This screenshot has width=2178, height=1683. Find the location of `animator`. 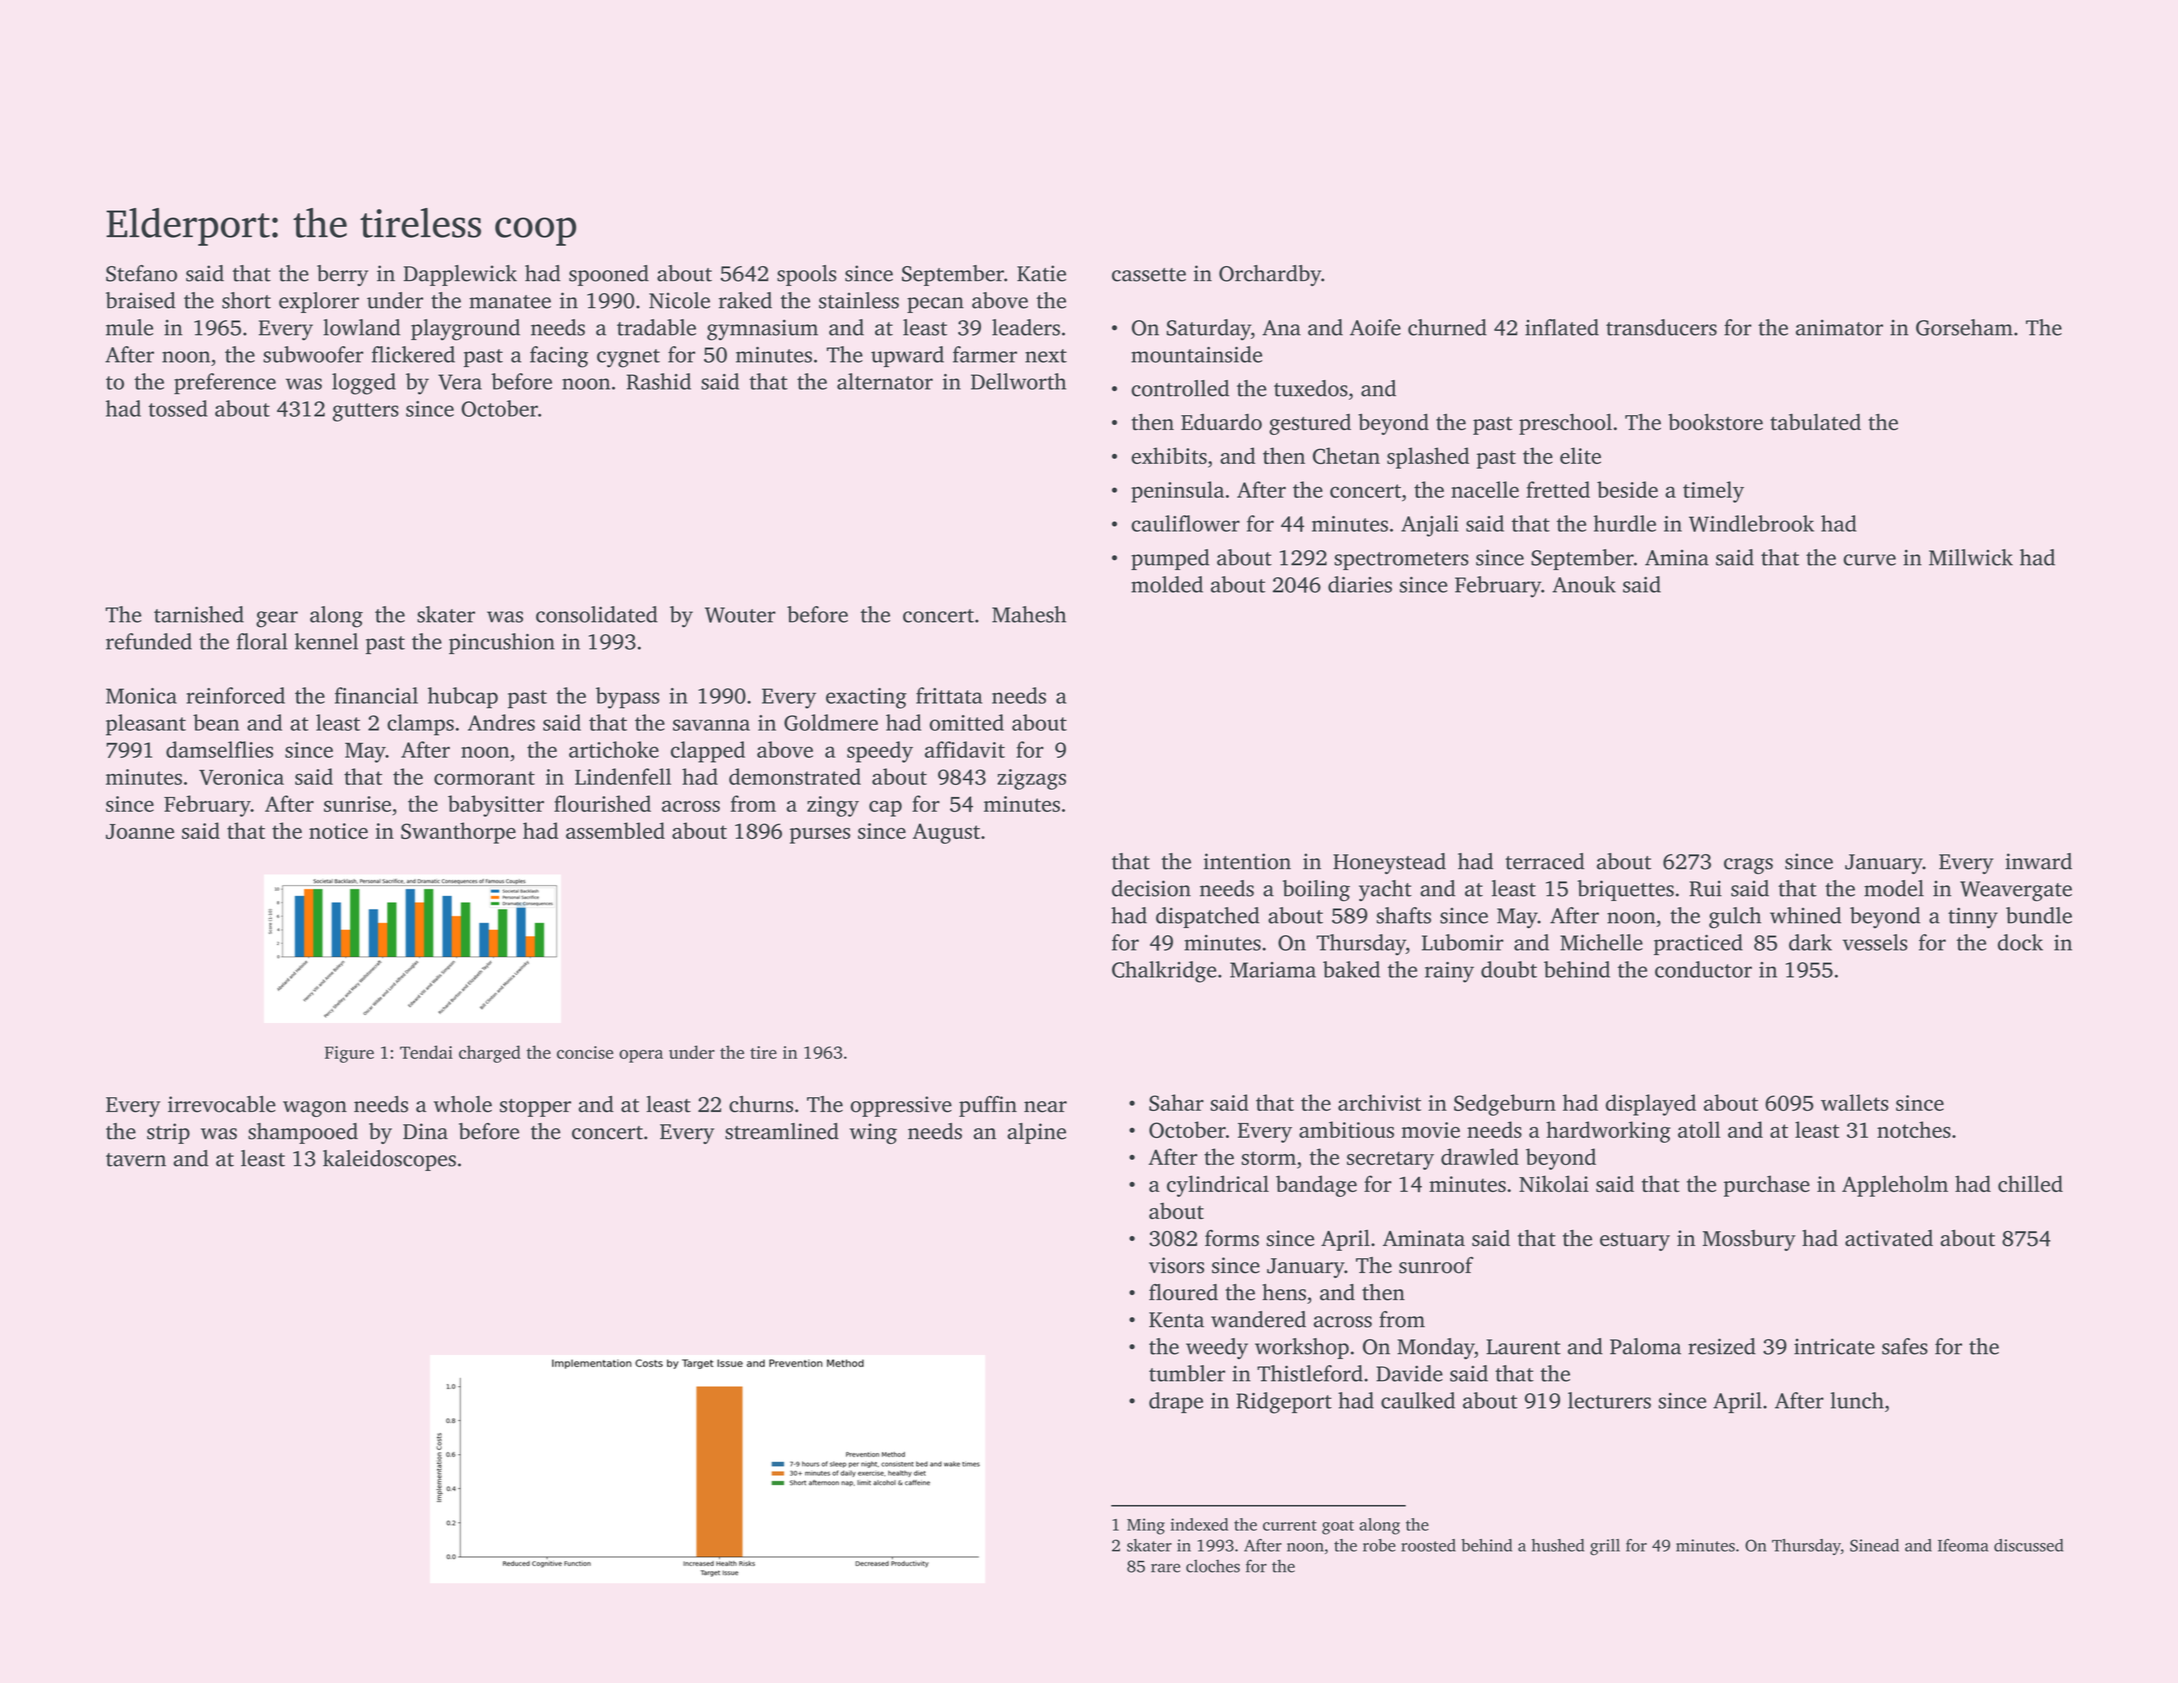

animator is located at coordinates (1839, 327).
